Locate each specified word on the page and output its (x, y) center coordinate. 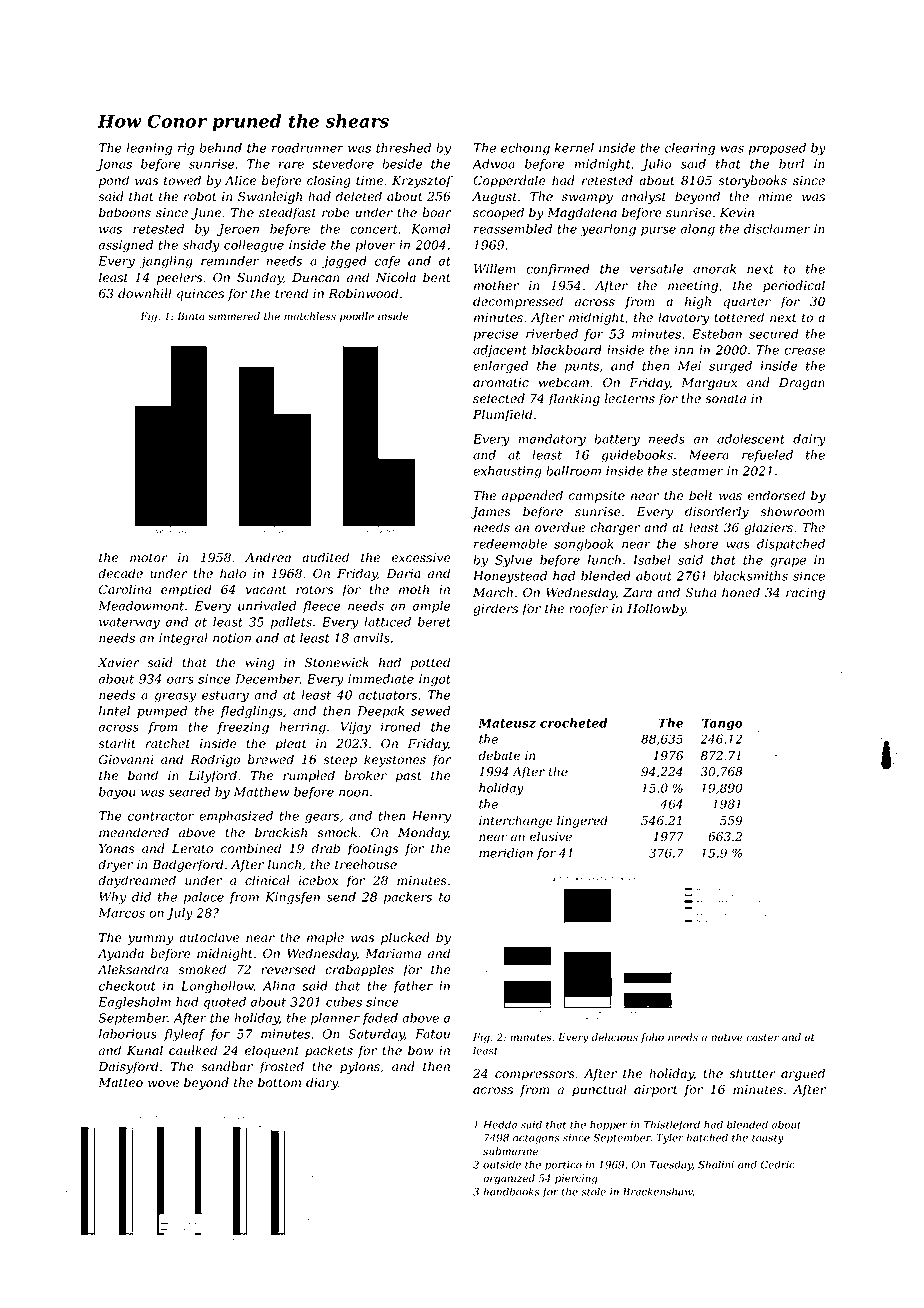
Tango (722, 724)
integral (183, 639)
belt (701, 495)
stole (593, 1191)
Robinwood (363, 293)
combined (251, 848)
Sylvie (513, 561)
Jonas (114, 165)
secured (774, 334)
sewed (430, 711)
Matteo (120, 1083)
